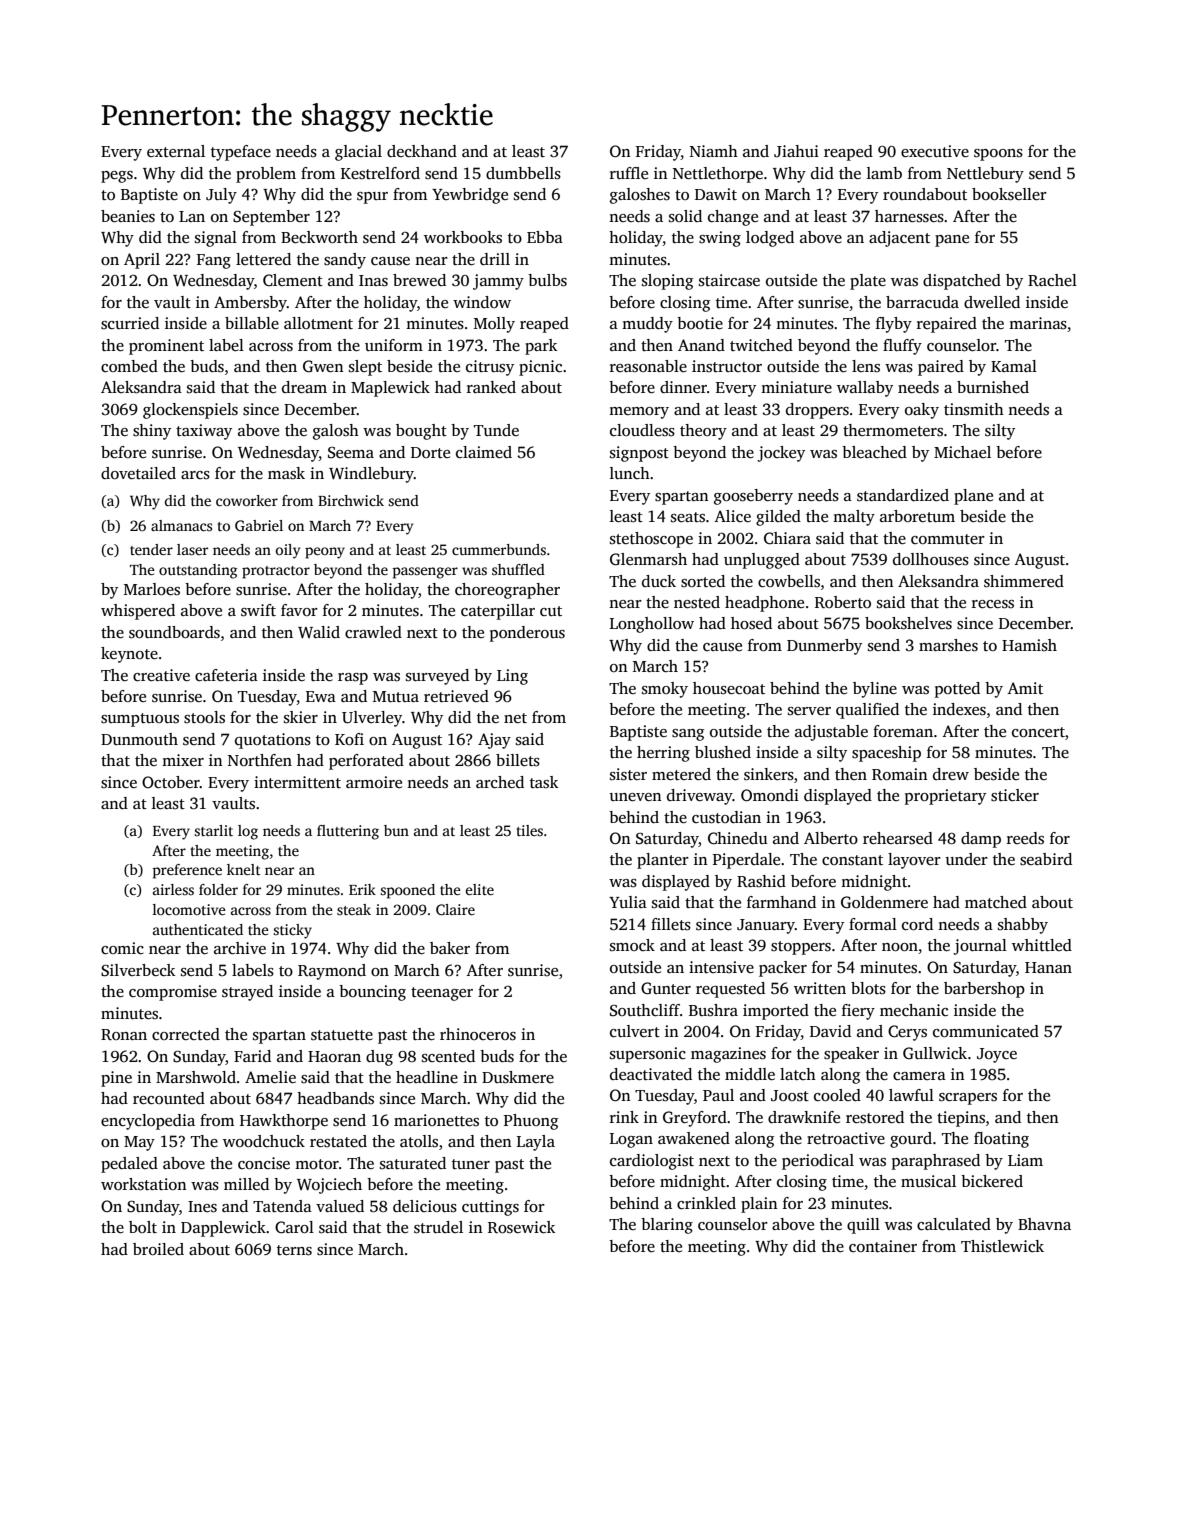  Describe the element at coordinates (484, 452) in the screenshot. I see `claimed` at that location.
